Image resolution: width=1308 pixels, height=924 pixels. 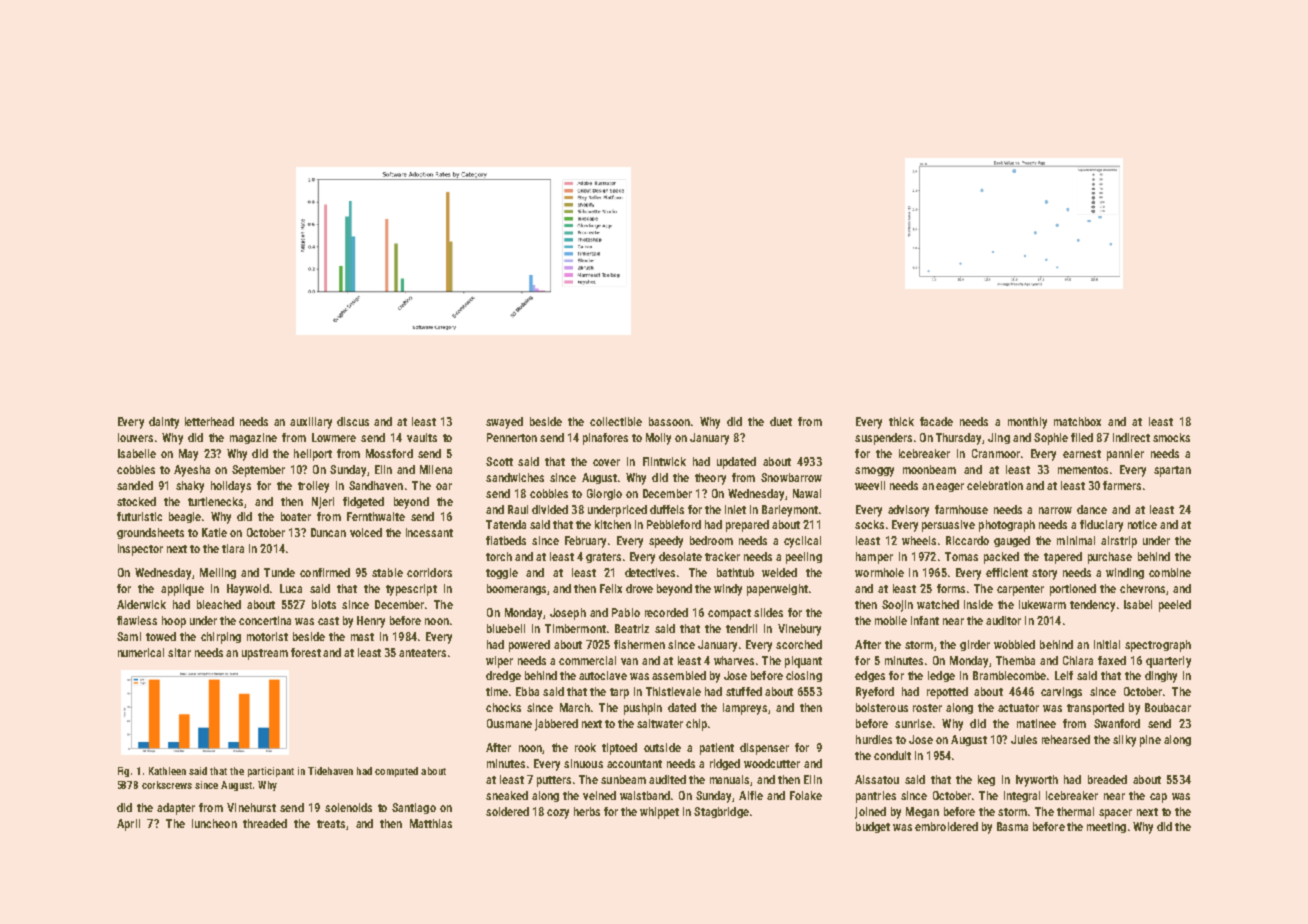 I want to click on Giorgio, so click(x=604, y=494).
